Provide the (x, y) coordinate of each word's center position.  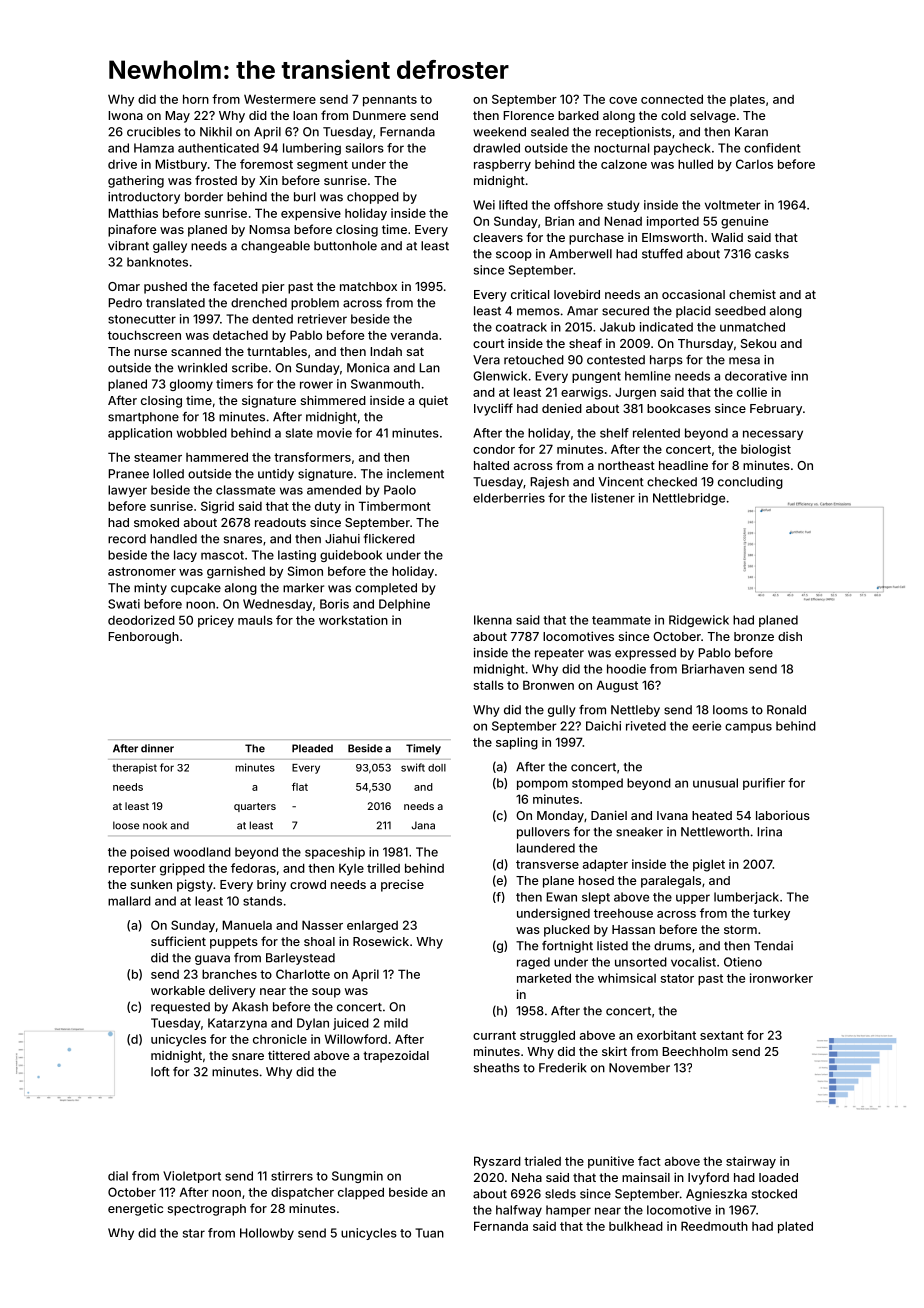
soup (326, 993)
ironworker (781, 978)
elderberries (509, 498)
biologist (766, 450)
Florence (528, 115)
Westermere (280, 99)
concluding (750, 483)
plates (747, 100)
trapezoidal (396, 1057)
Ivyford (708, 1178)
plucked (567, 931)
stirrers (292, 1176)
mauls (255, 620)
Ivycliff (493, 409)
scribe (250, 368)
